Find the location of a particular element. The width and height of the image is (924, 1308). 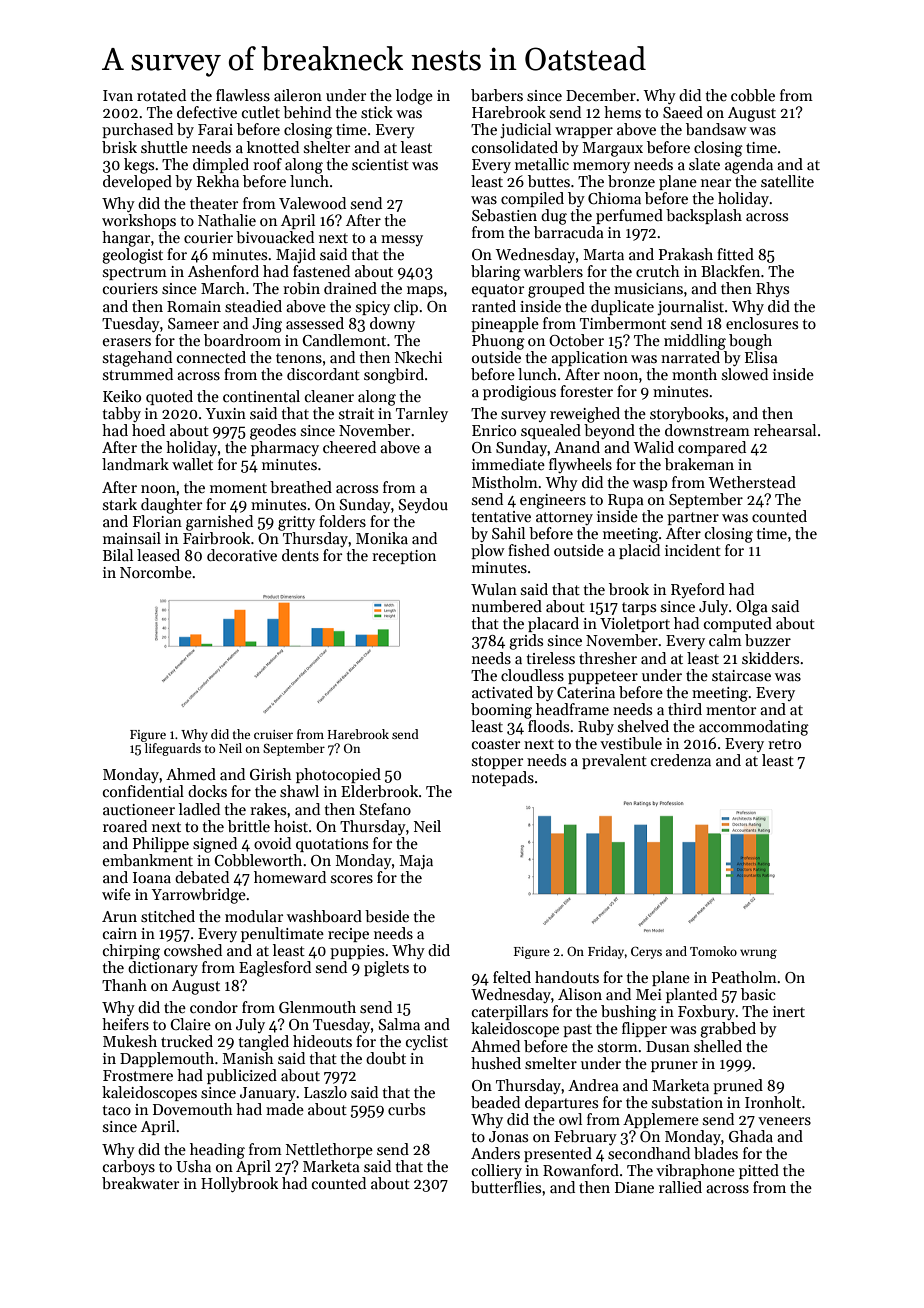

beside is located at coordinates (387, 916).
